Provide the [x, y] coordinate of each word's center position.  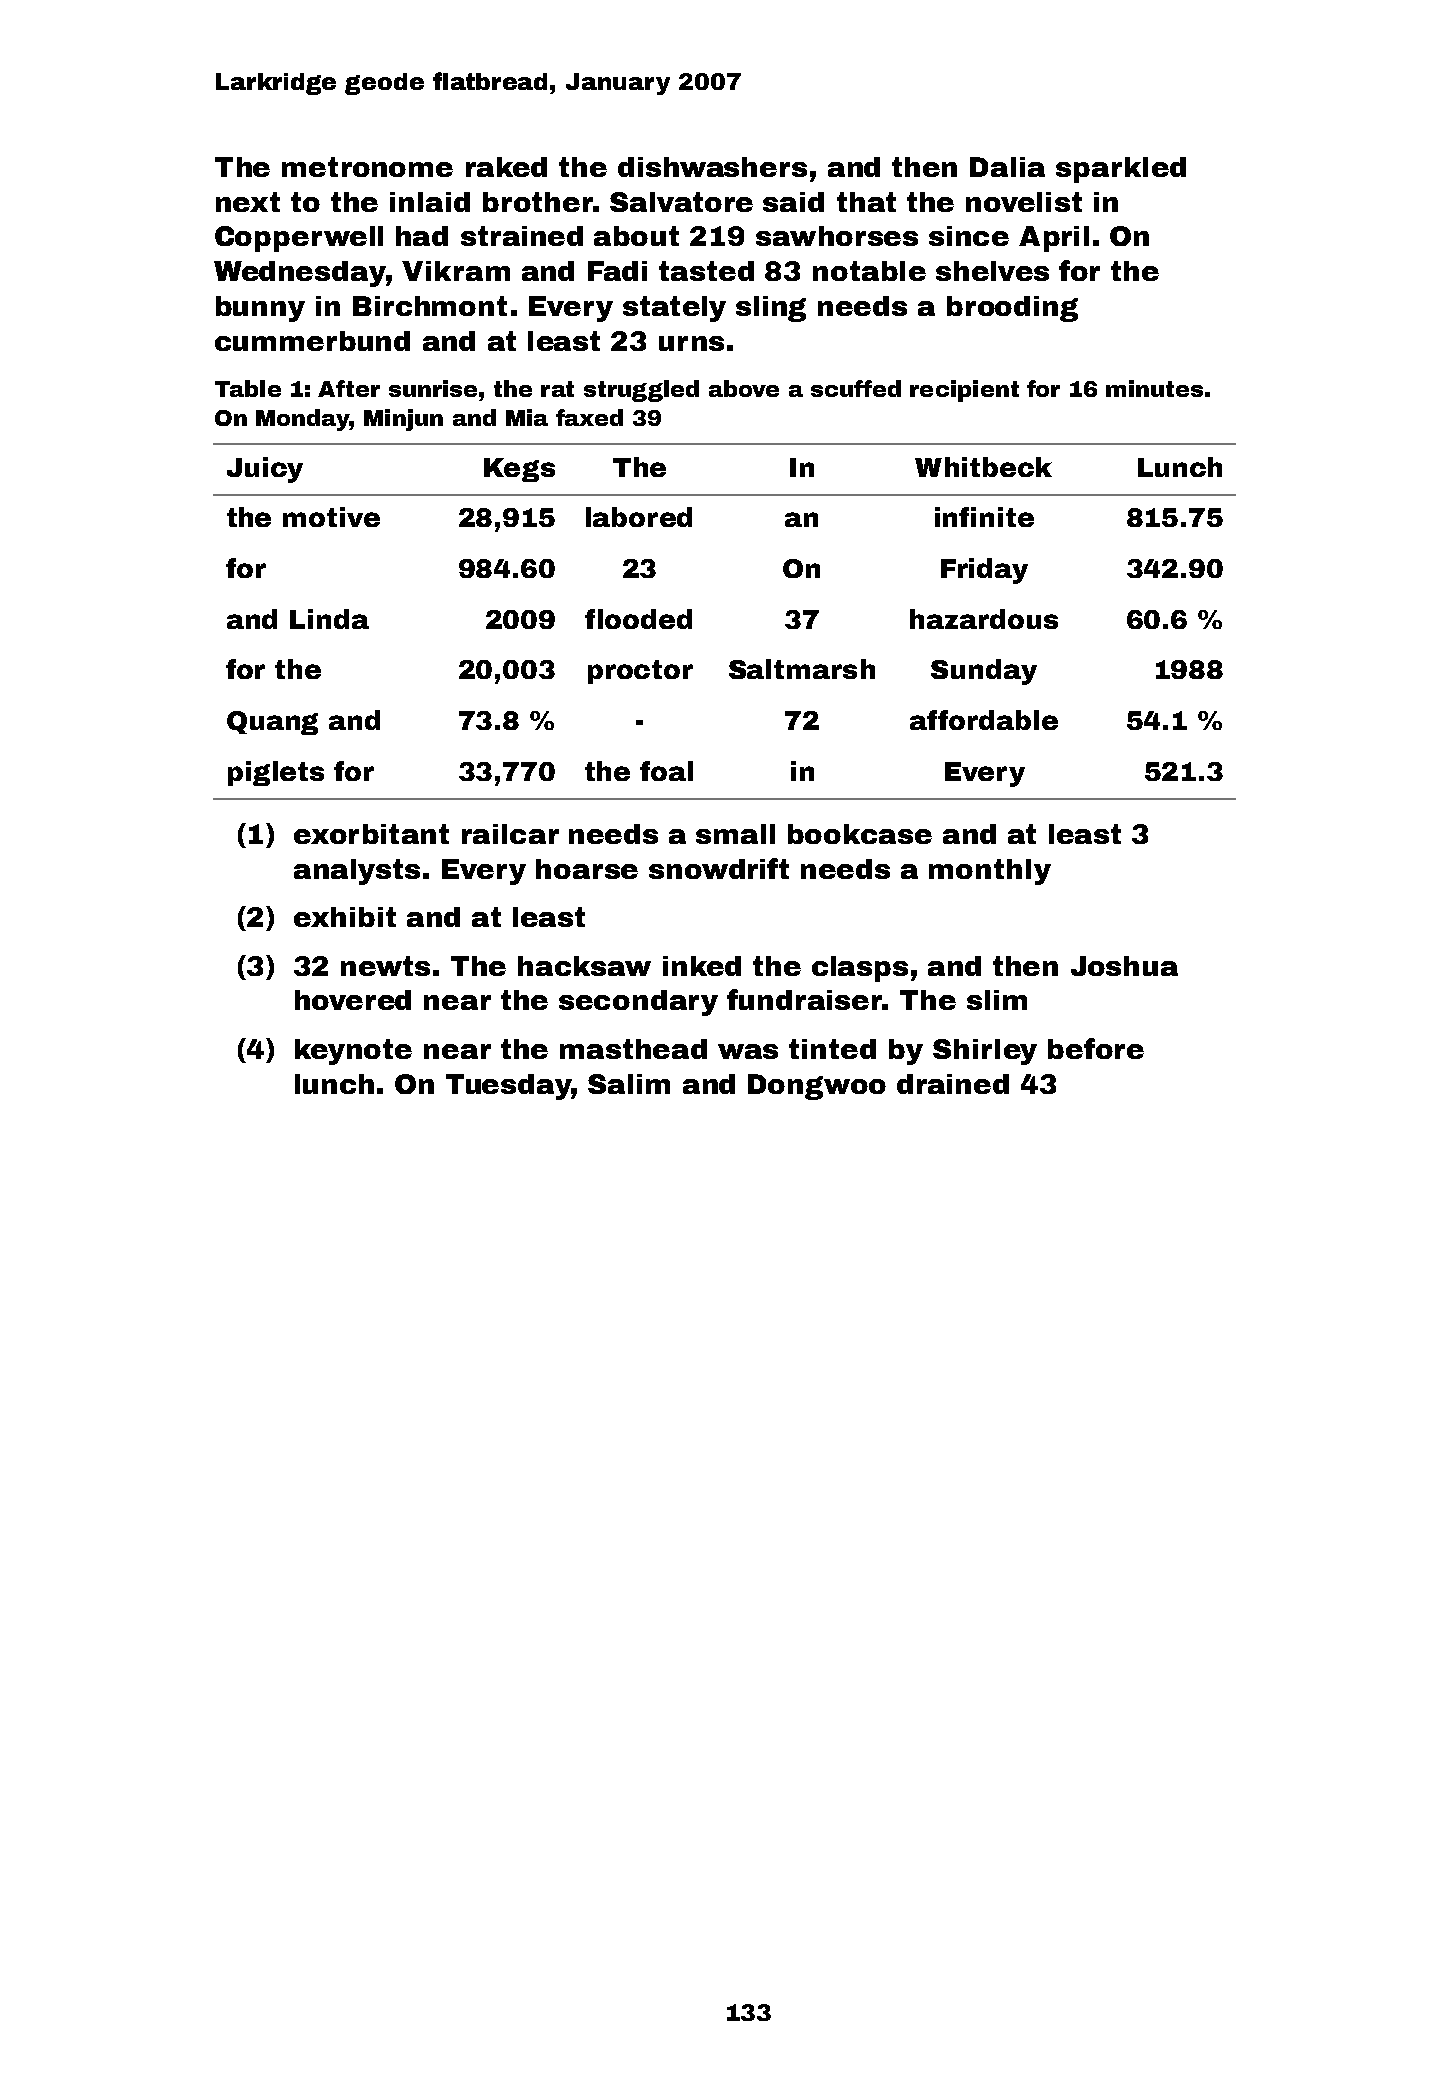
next [248, 202]
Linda [329, 619]
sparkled [1121, 170]
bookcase [860, 834]
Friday [984, 571]
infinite [984, 517]
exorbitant [371, 834]
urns [691, 343]
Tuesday [508, 1087]
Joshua [1124, 966]
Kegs [519, 470]
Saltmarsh [802, 669]
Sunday [984, 672]
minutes [1154, 388]
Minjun [403, 420]
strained [522, 236]
